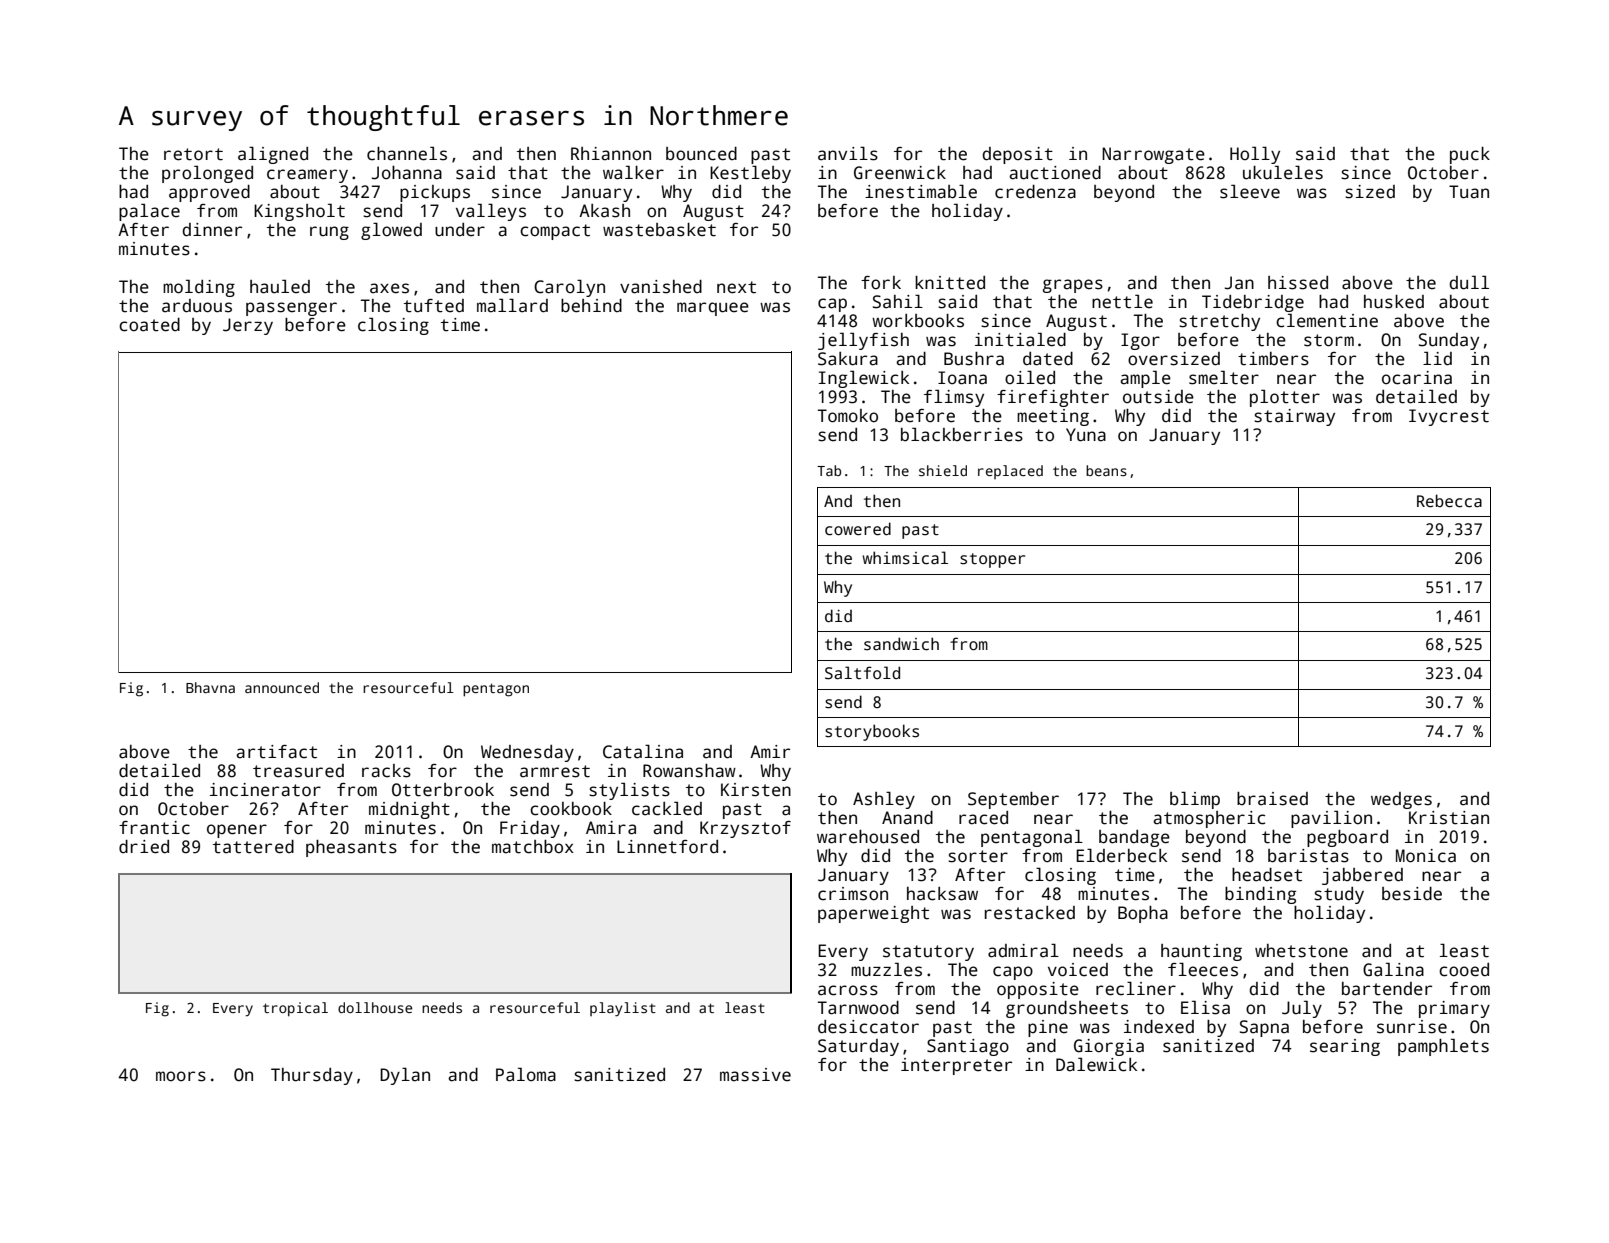 The image size is (1609, 1243). Describe the element at coordinates (280, 286) in the screenshot. I see `hauled` at that location.
